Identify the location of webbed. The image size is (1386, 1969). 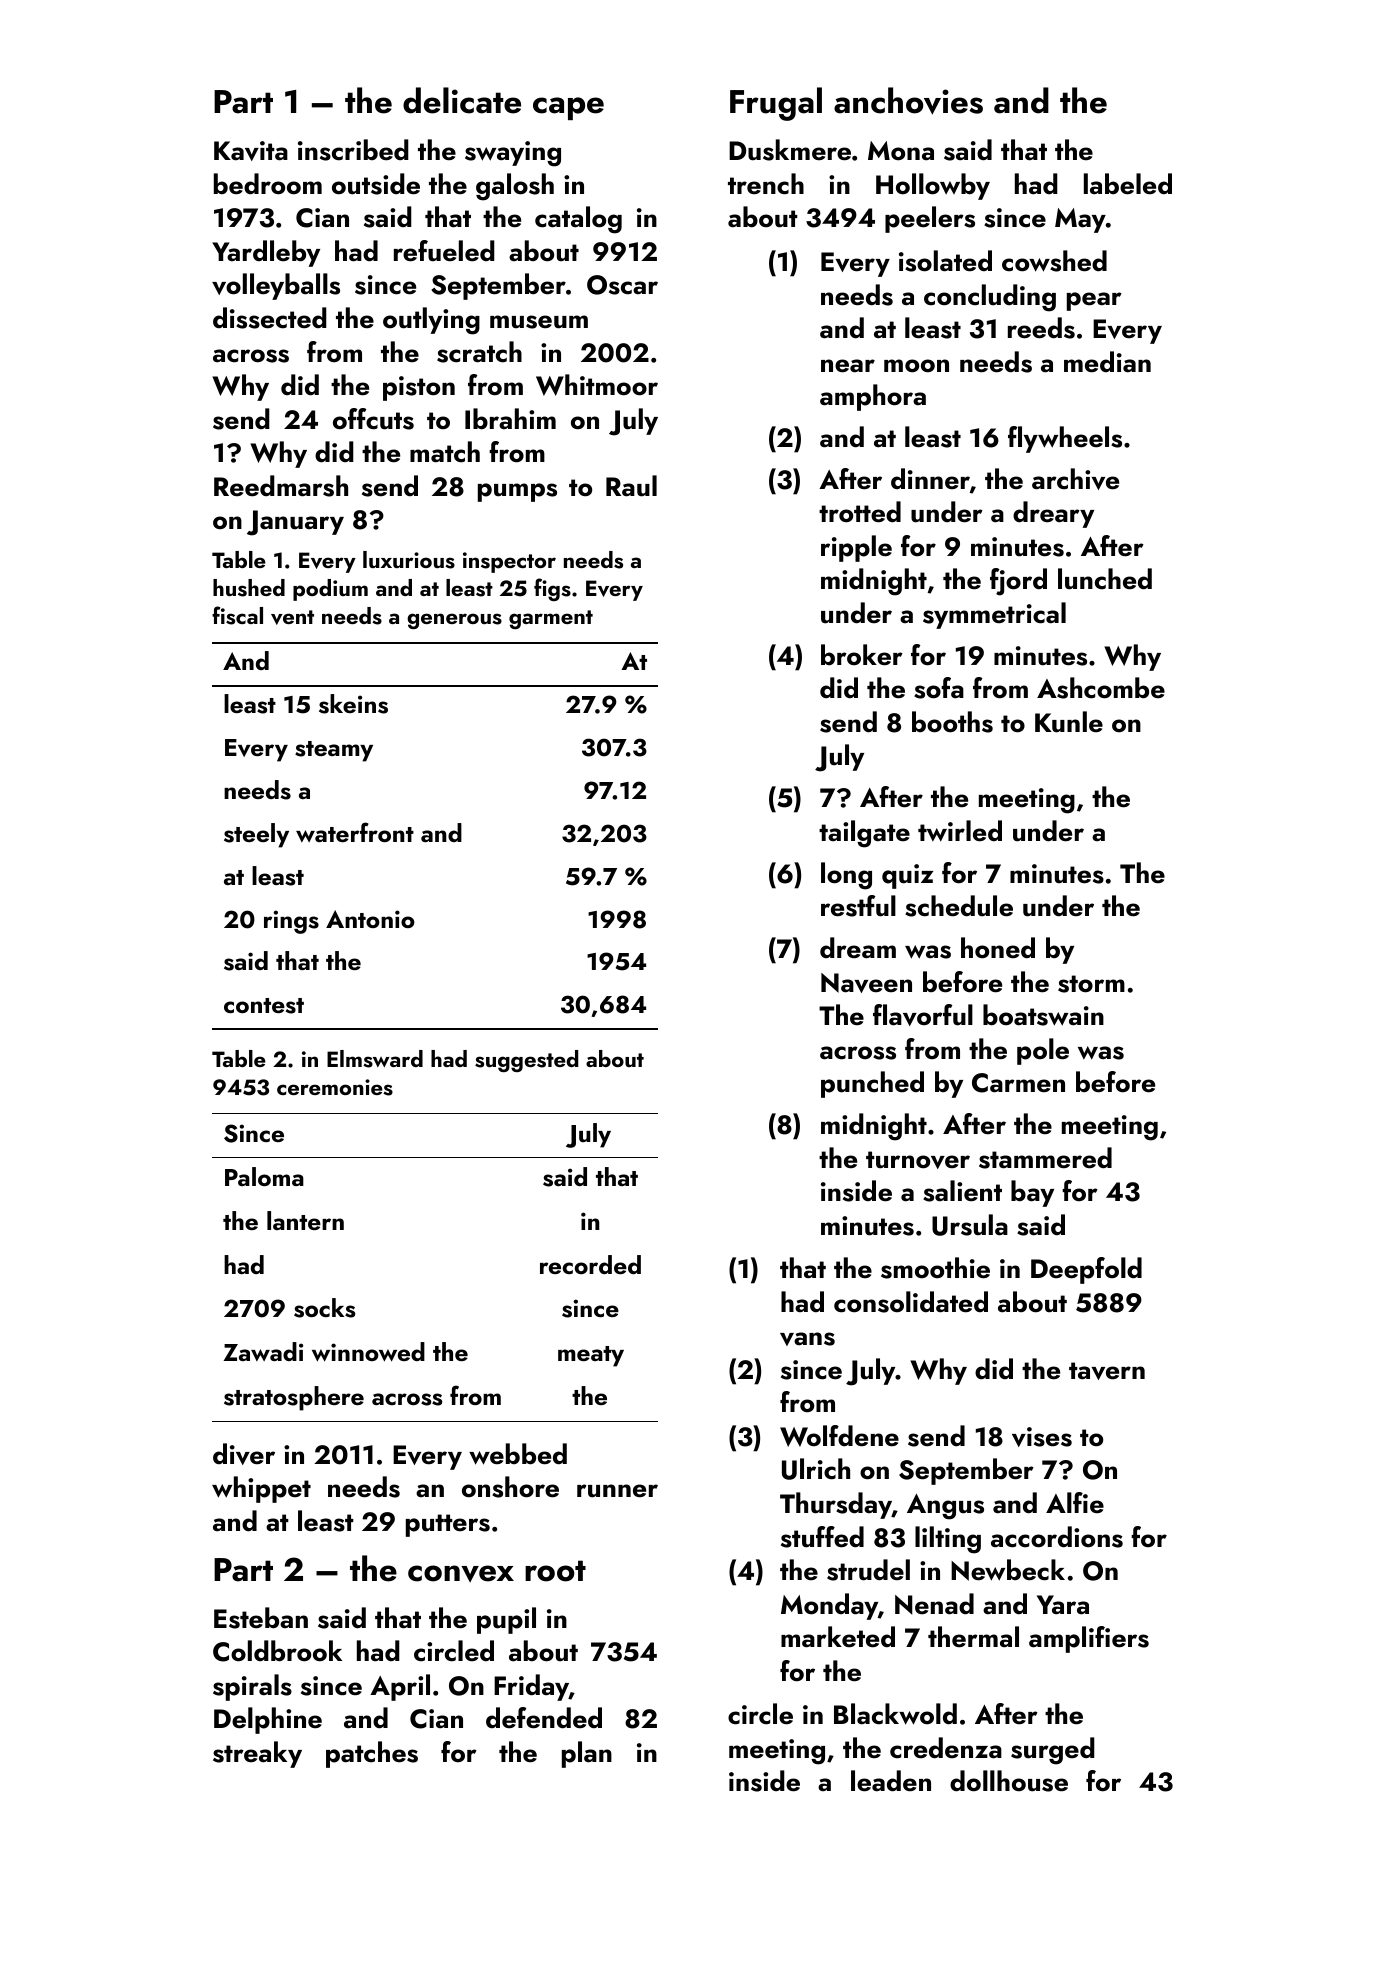
(518, 1454).
